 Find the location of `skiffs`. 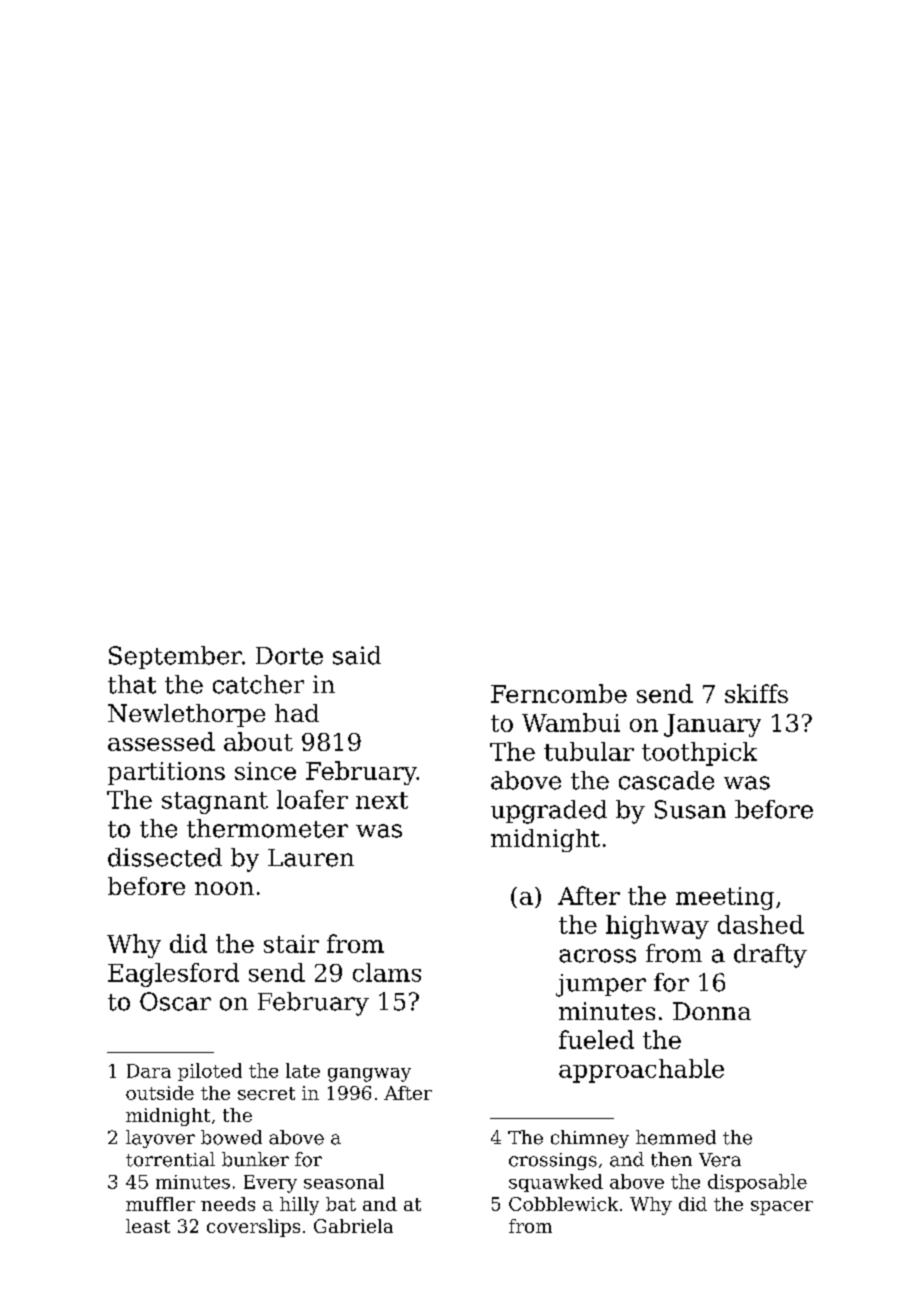

skiffs is located at coordinates (756, 693).
